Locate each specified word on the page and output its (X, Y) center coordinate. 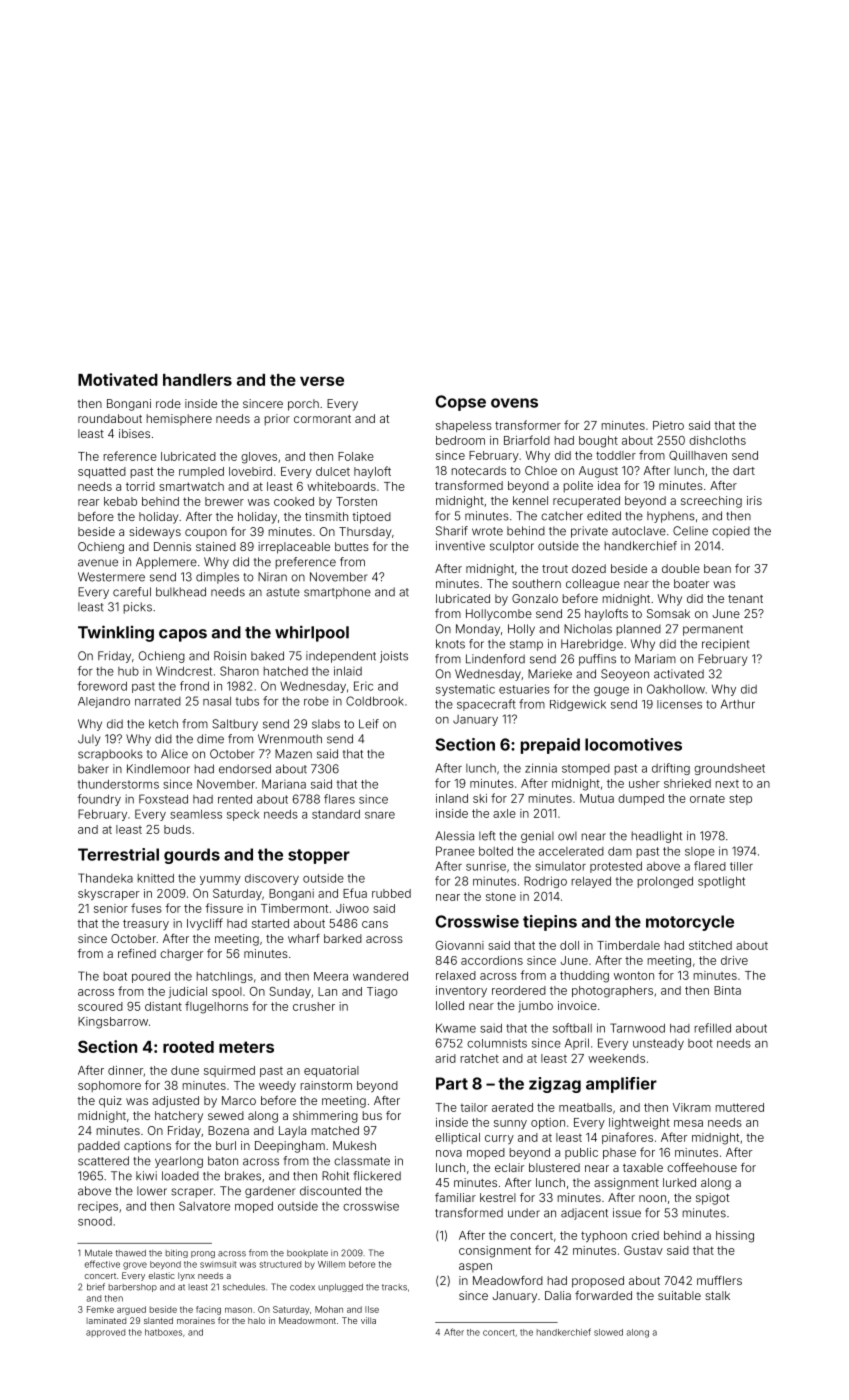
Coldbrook (375, 701)
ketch (163, 724)
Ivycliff (205, 924)
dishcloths (717, 440)
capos (183, 635)
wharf (304, 938)
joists (394, 657)
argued (131, 1310)
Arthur (738, 704)
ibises (134, 433)
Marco (239, 1100)
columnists (497, 1043)
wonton (634, 975)
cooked (294, 501)
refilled (713, 1028)
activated (679, 674)
